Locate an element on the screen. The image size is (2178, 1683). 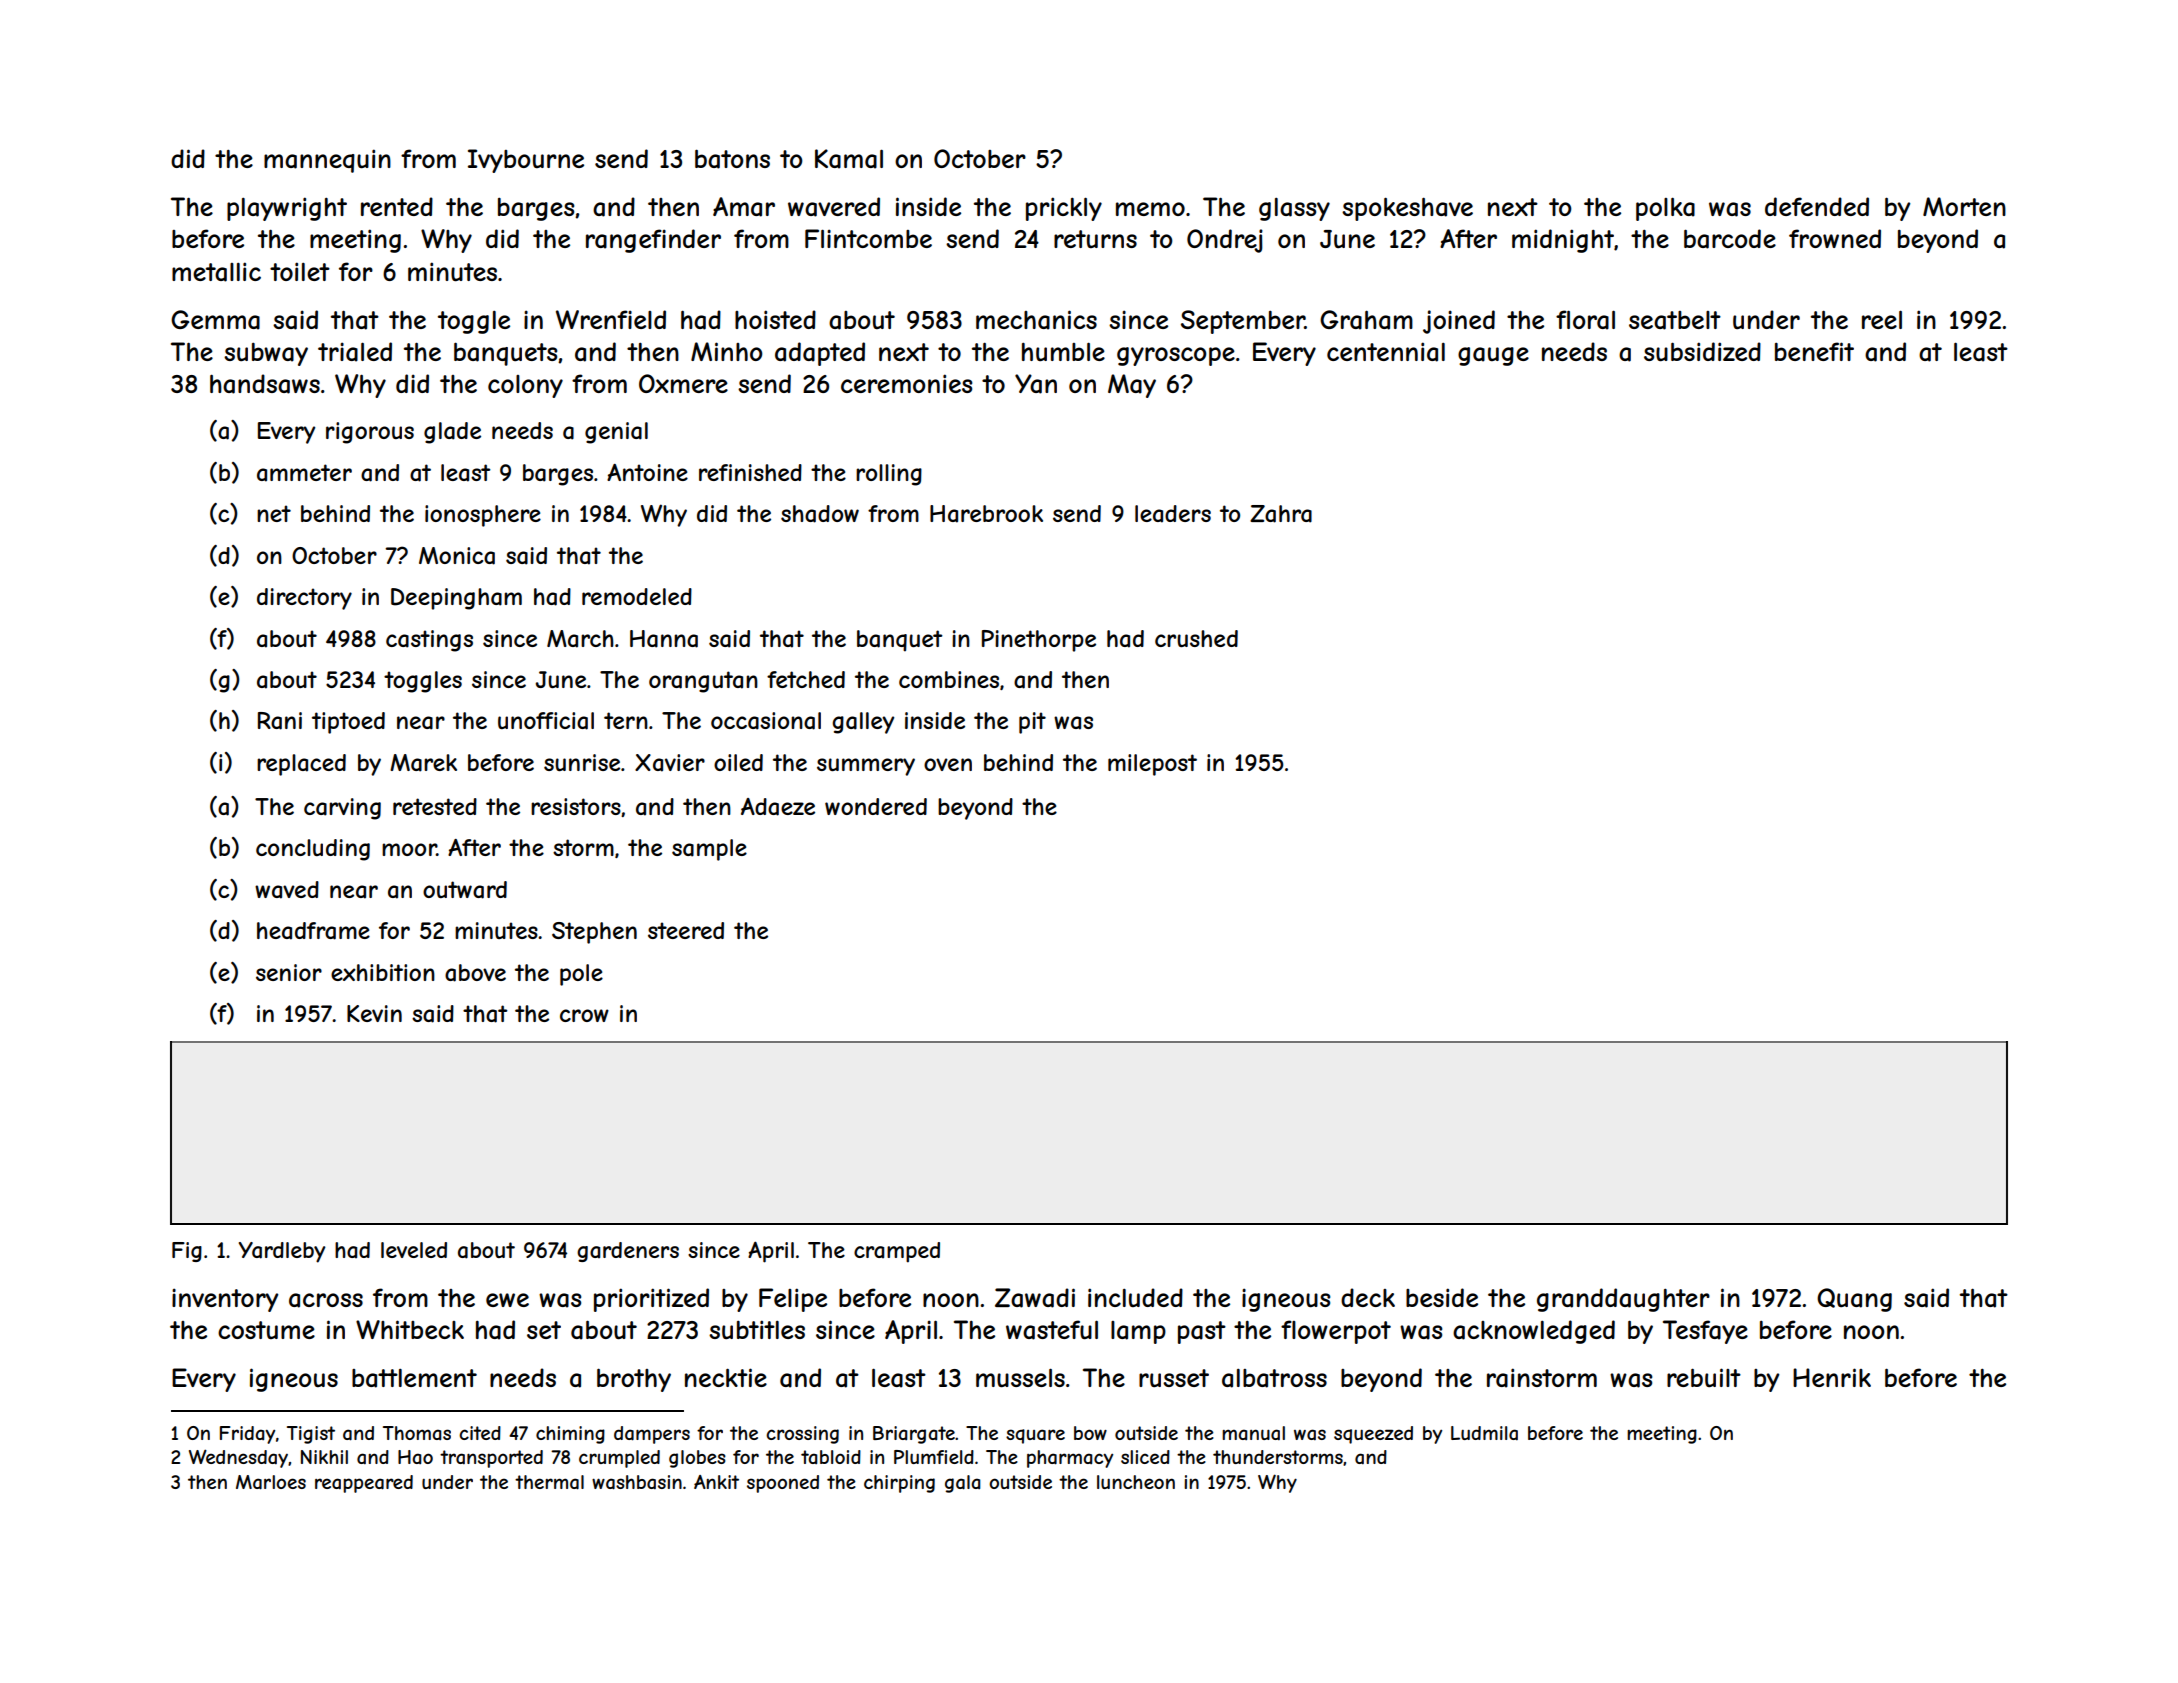
russet is located at coordinates (1174, 1378).
